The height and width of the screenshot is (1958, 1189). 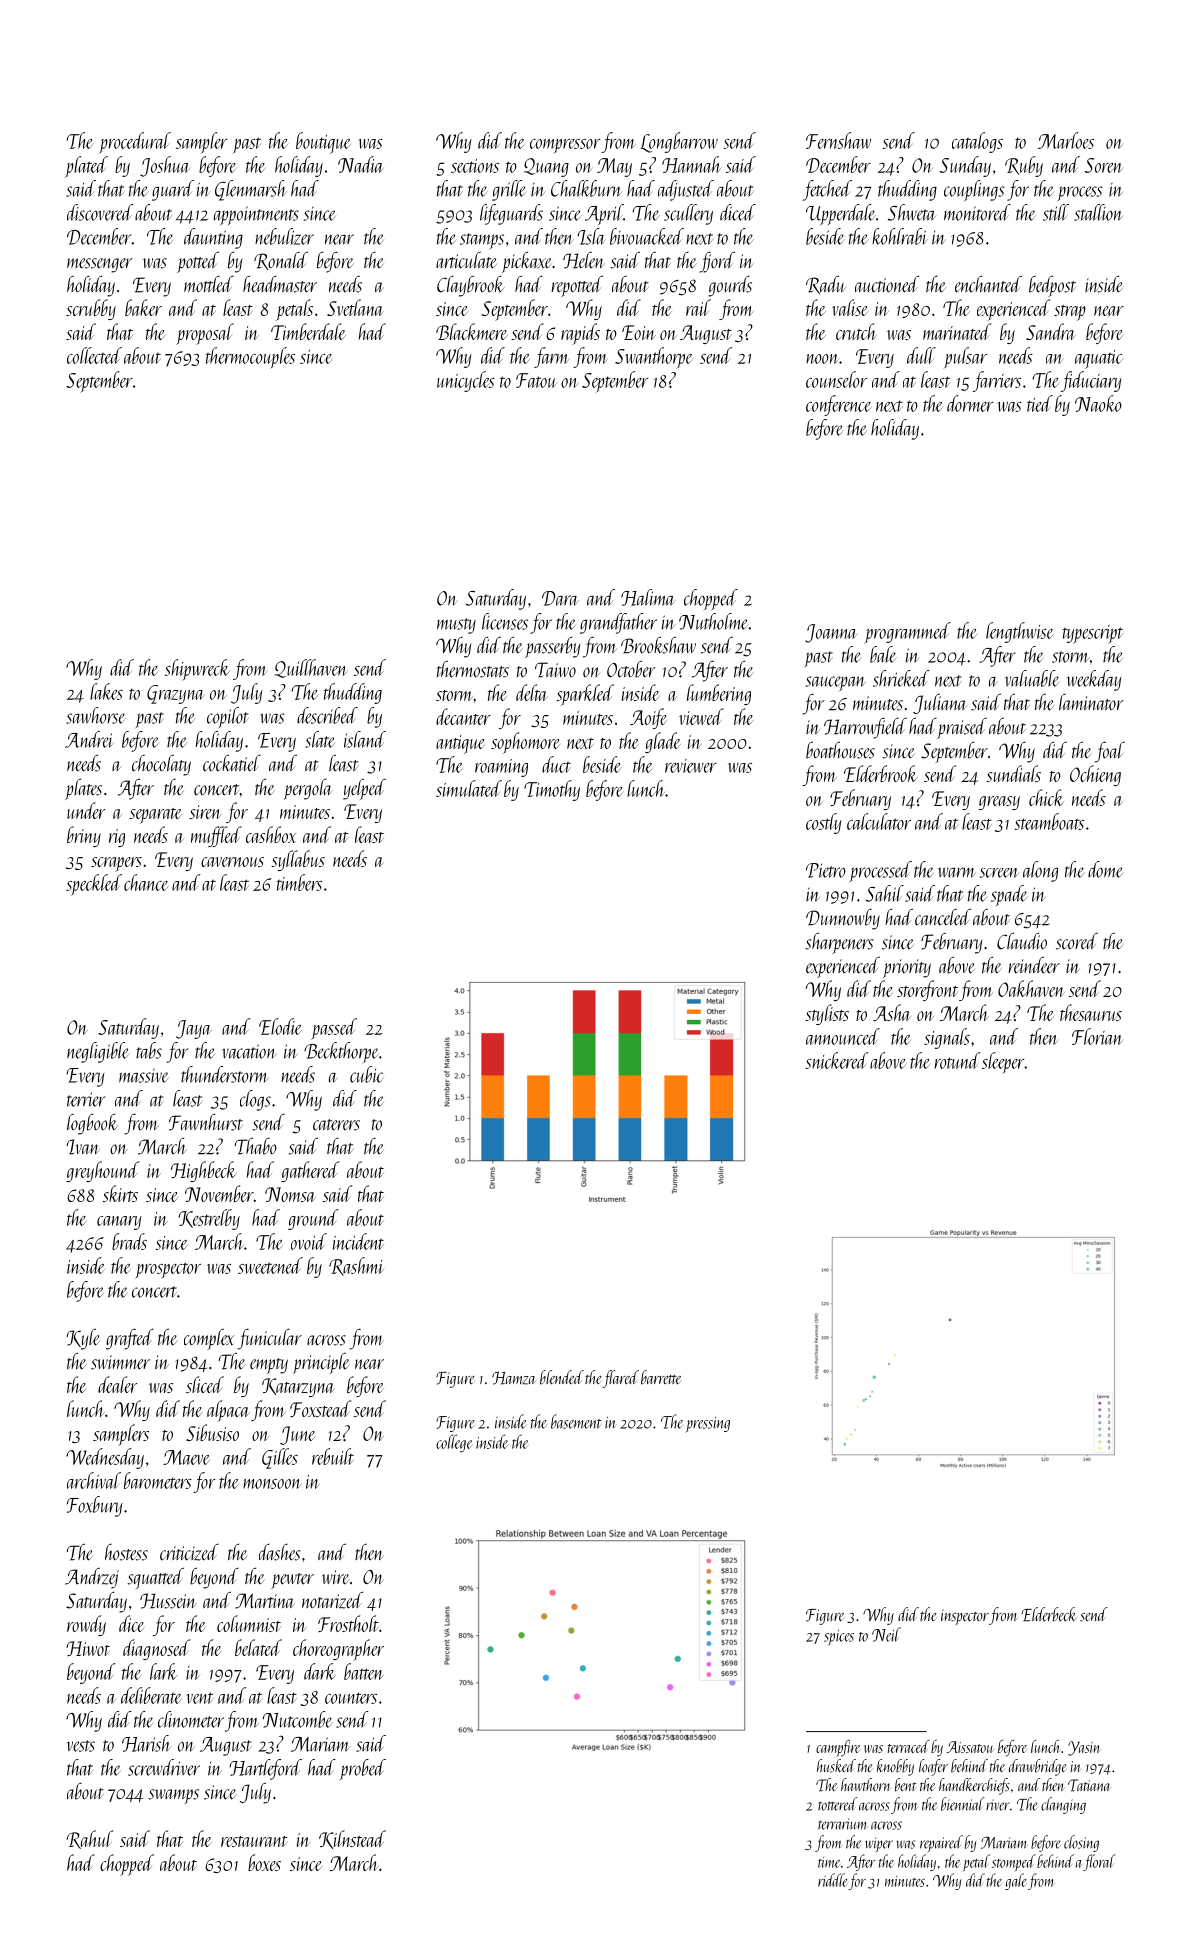 I want to click on cubic, so click(x=367, y=1074).
